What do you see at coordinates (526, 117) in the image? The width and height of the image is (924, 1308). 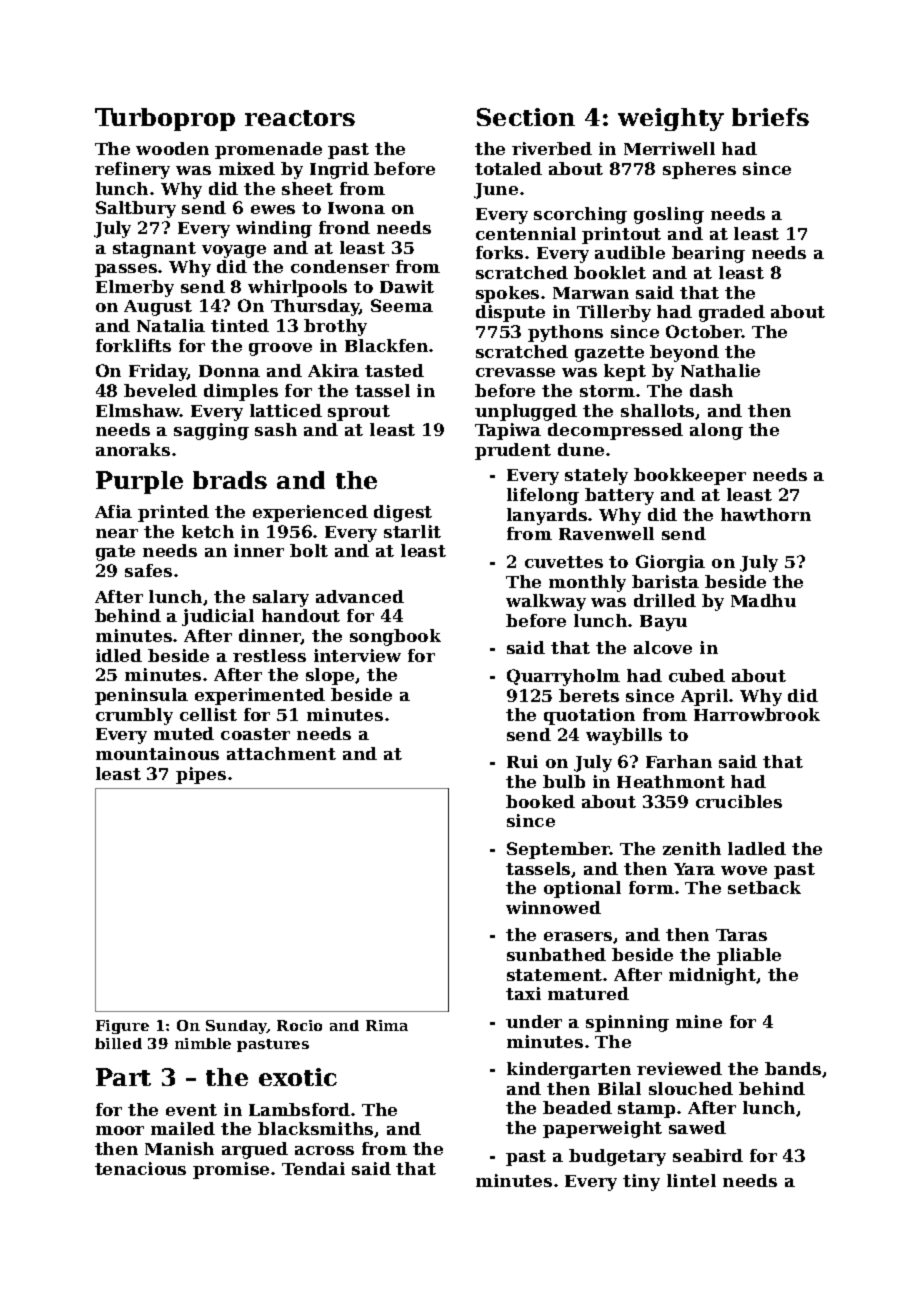 I see `Section` at bounding box center [526, 117].
